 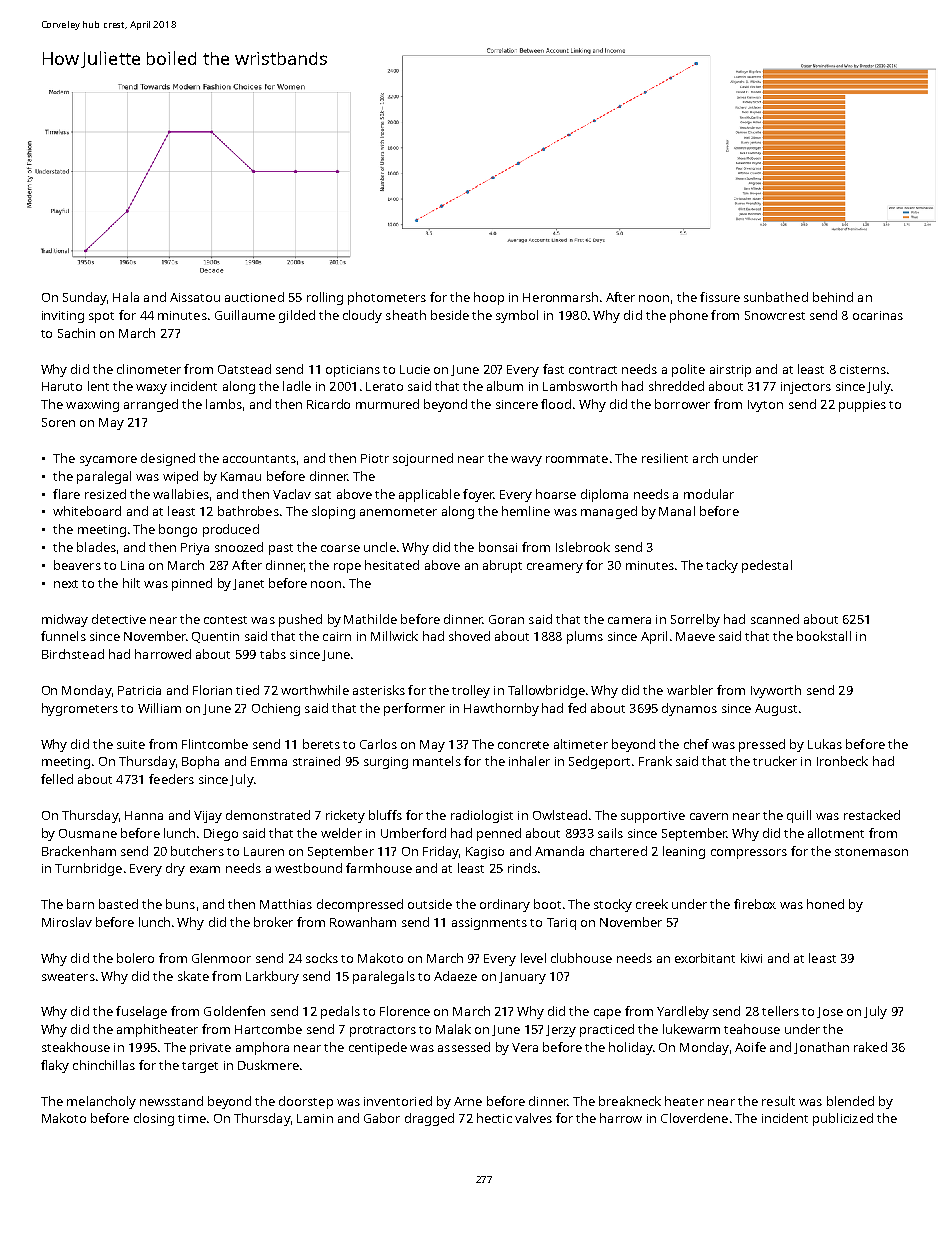 What do you see at coordinates (387, 298) in the screenshot?
I see `photometers` at bounding box center [387, 298].
